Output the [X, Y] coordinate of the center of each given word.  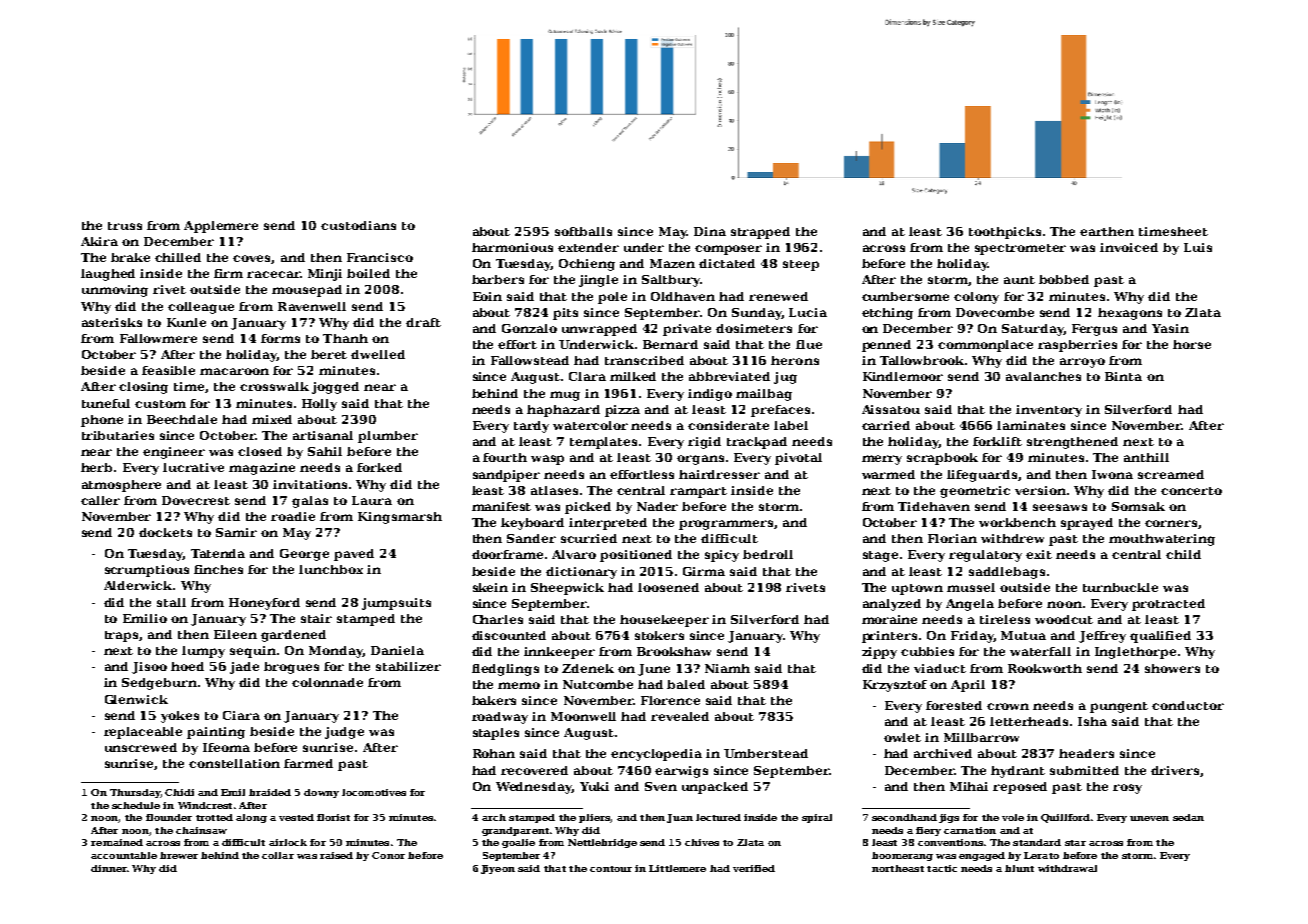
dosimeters [754, 328]
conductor [1188, 705]
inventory [1049, 411]
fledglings [505, 670]
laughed [108, 275]
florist [333, 817]
